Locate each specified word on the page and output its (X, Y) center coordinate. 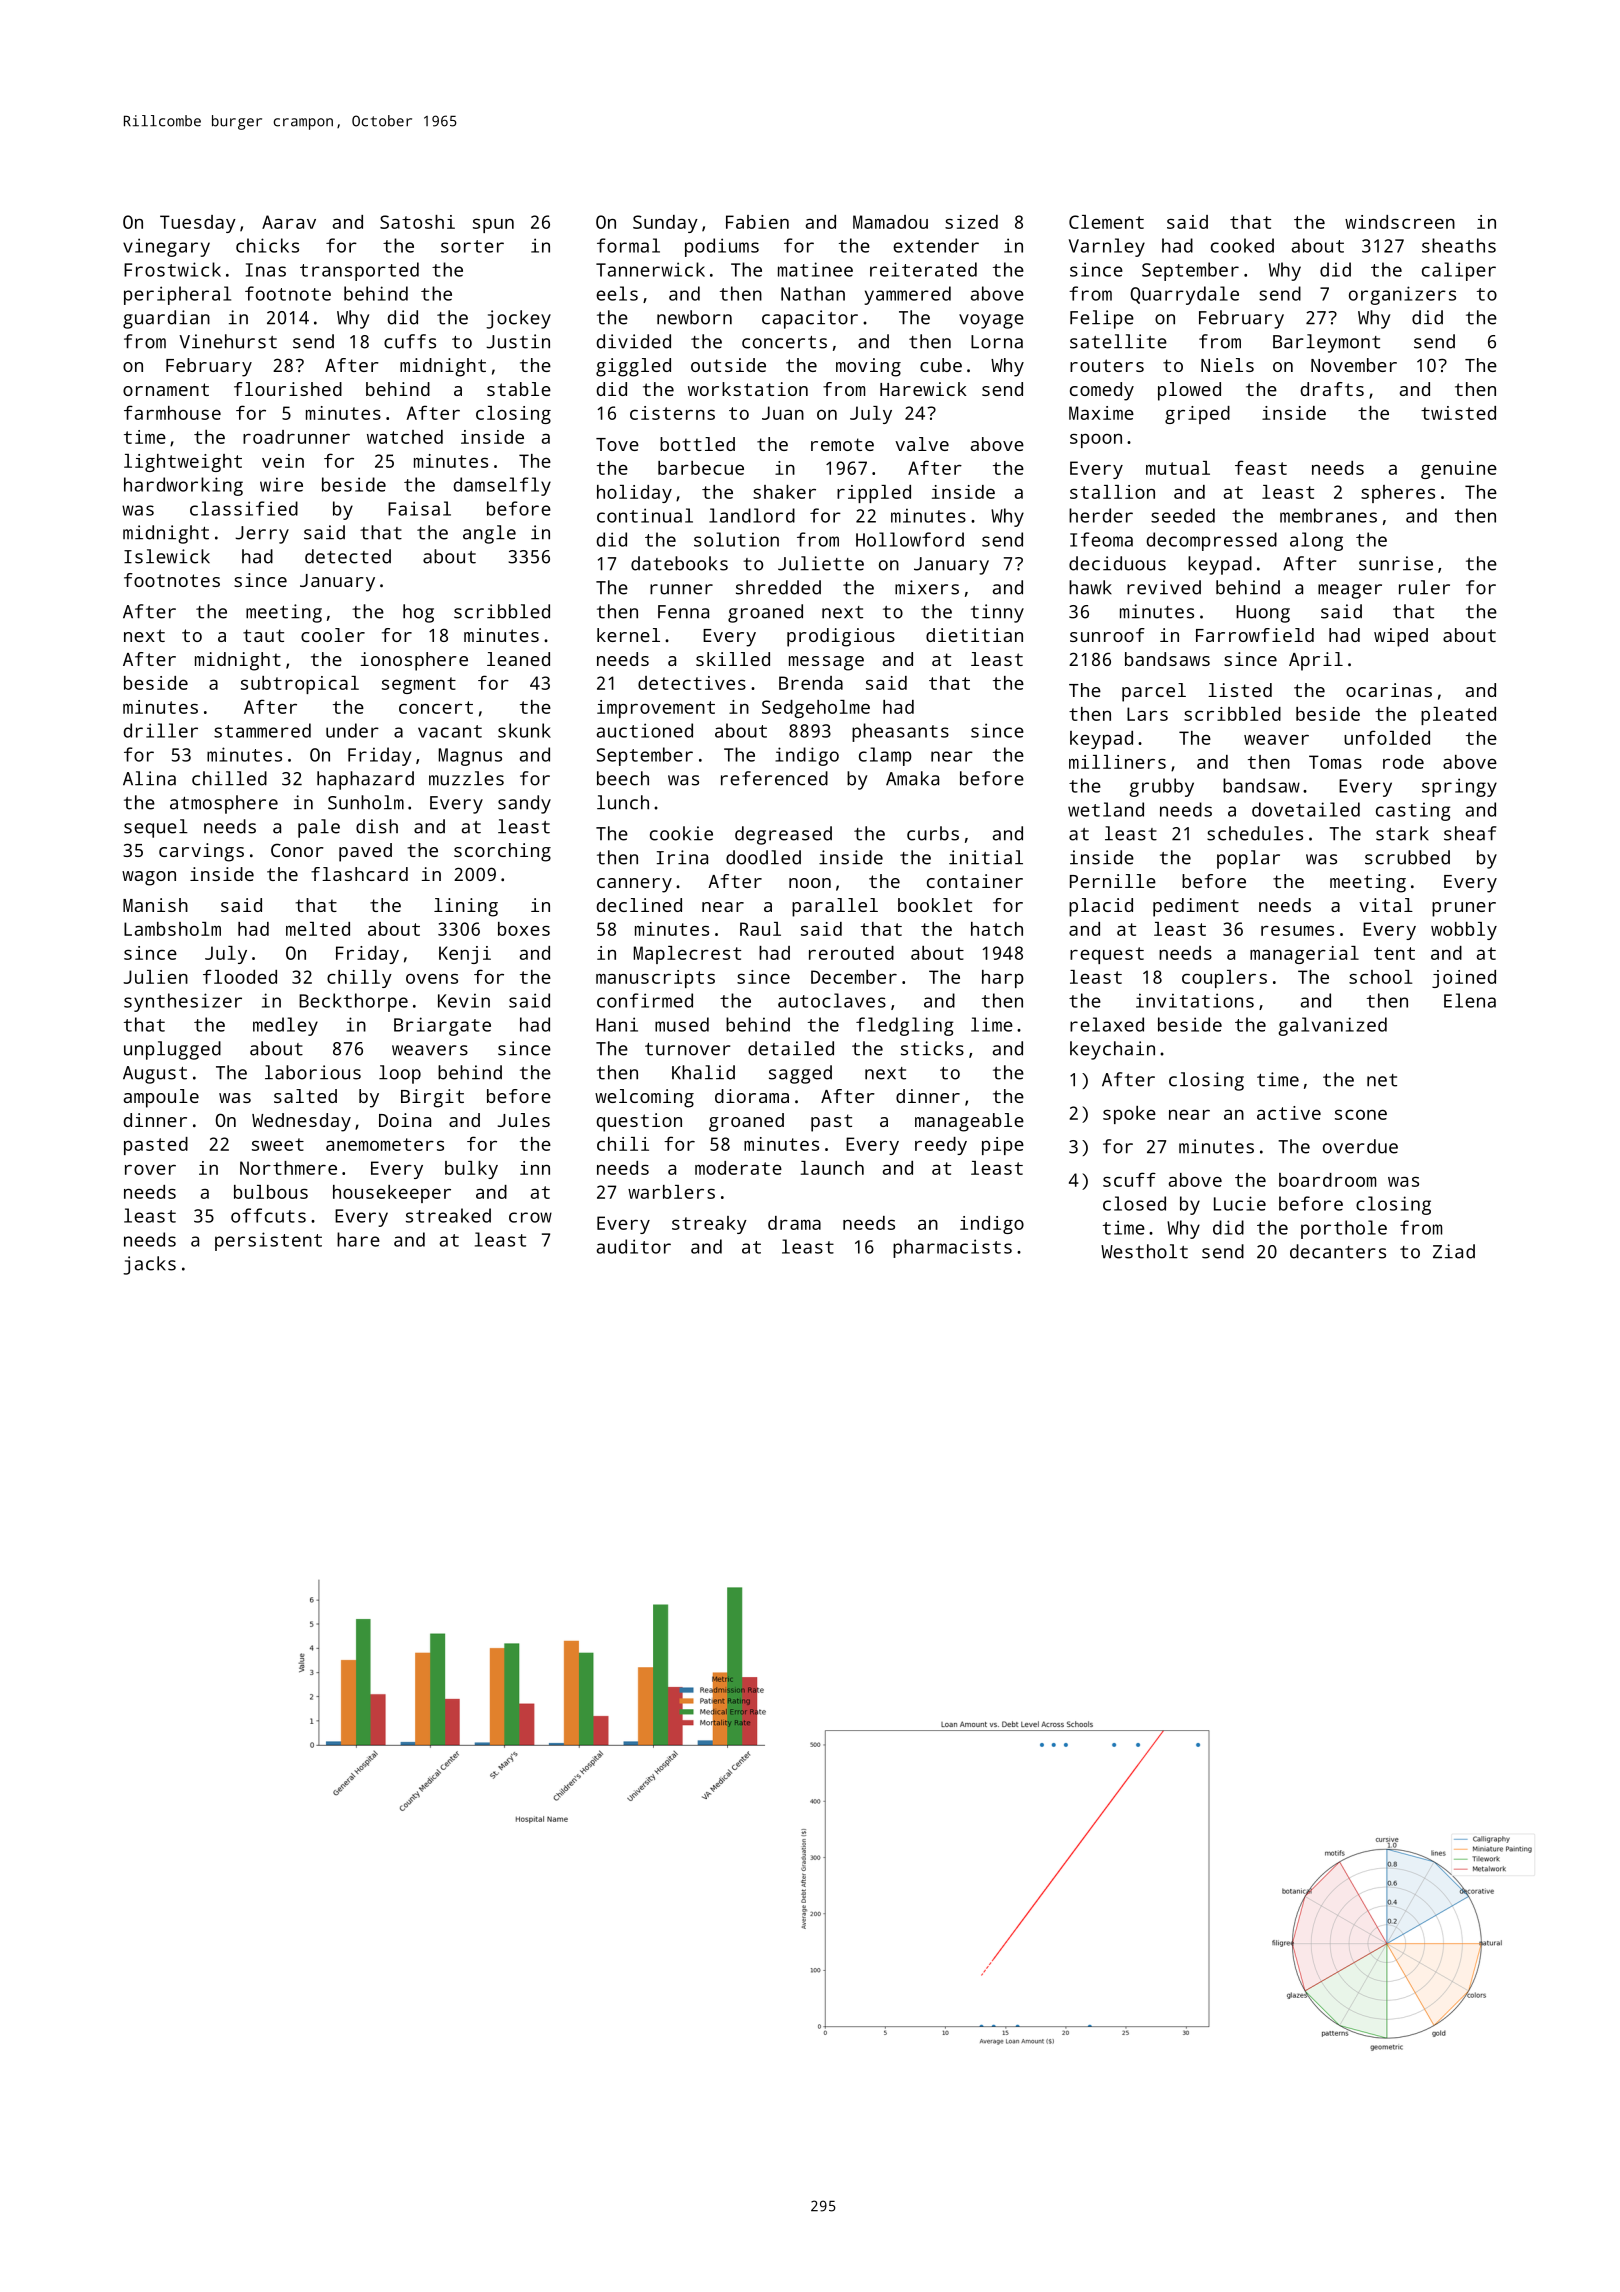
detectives (692, 683)
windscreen (1400, 222)
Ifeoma (1101, 539)
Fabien (757, 222)
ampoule (161, 1098)
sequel (156, 828)
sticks (932, 1048)
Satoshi (417, 222)
